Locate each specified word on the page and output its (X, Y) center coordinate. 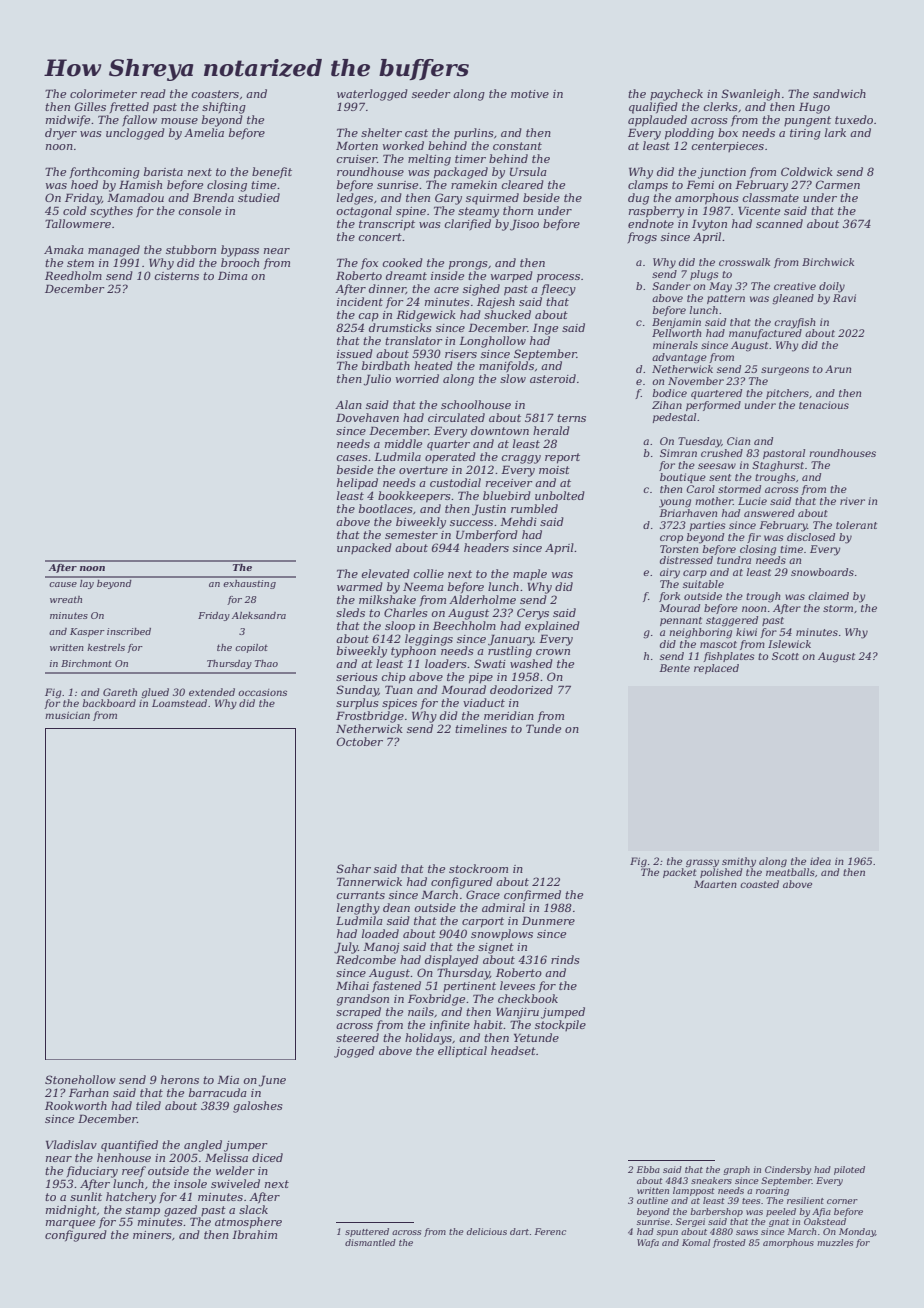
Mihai (352, 985)
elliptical (462, 1052)
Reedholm (73, 275)
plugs (704, 275)
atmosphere (248, 1223)
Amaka (64, 249)
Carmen (838, 184)
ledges (355, 199)
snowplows (502, 935)
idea (820, 861)
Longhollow (492, 342)
